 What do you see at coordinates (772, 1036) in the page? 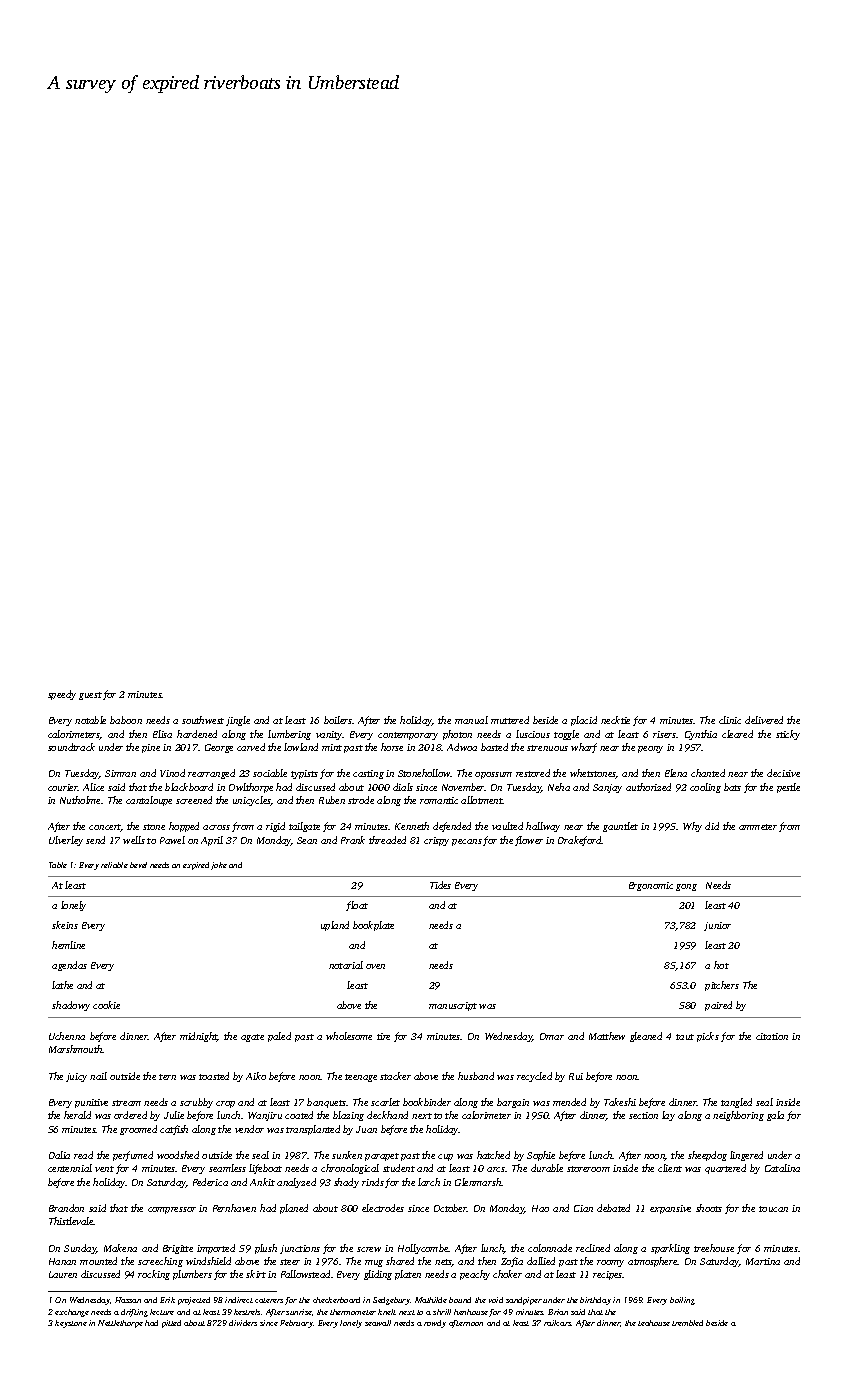
I see `citation` at bounding box center [772, 1036].
